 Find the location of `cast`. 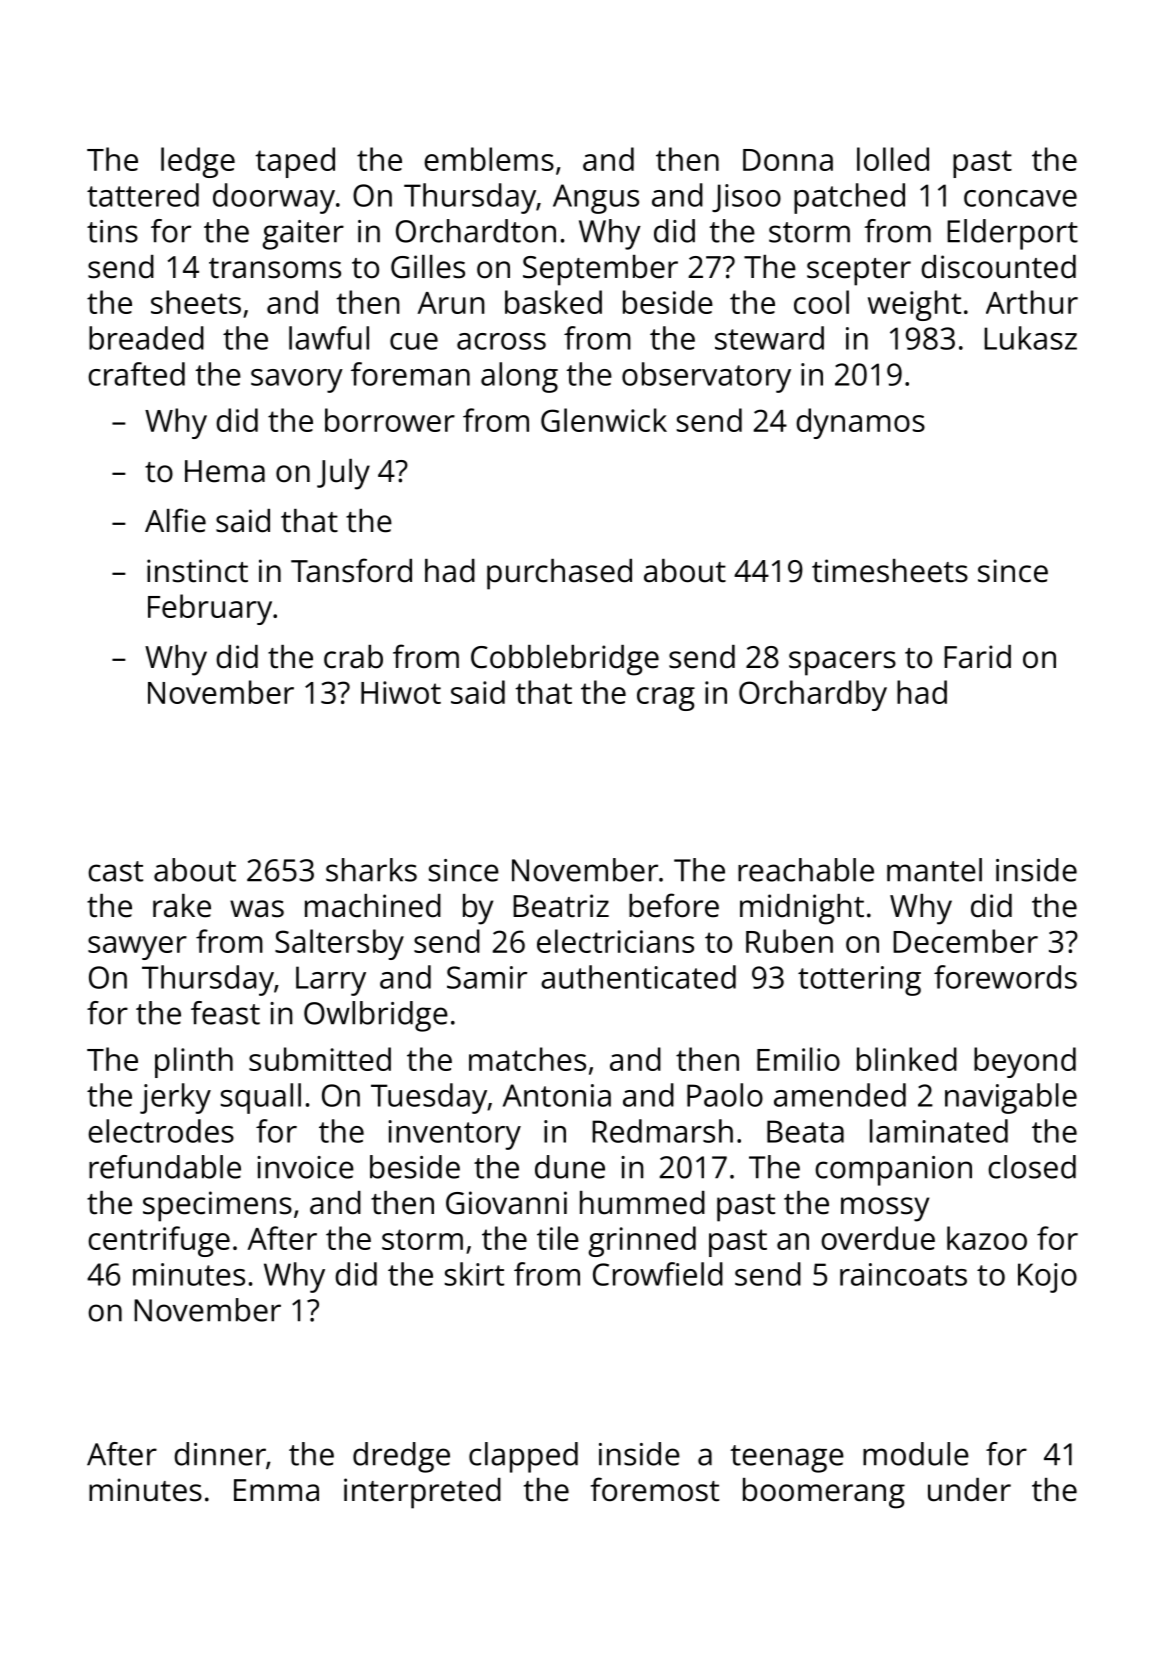

cast is located at coordinates (115, 871).
